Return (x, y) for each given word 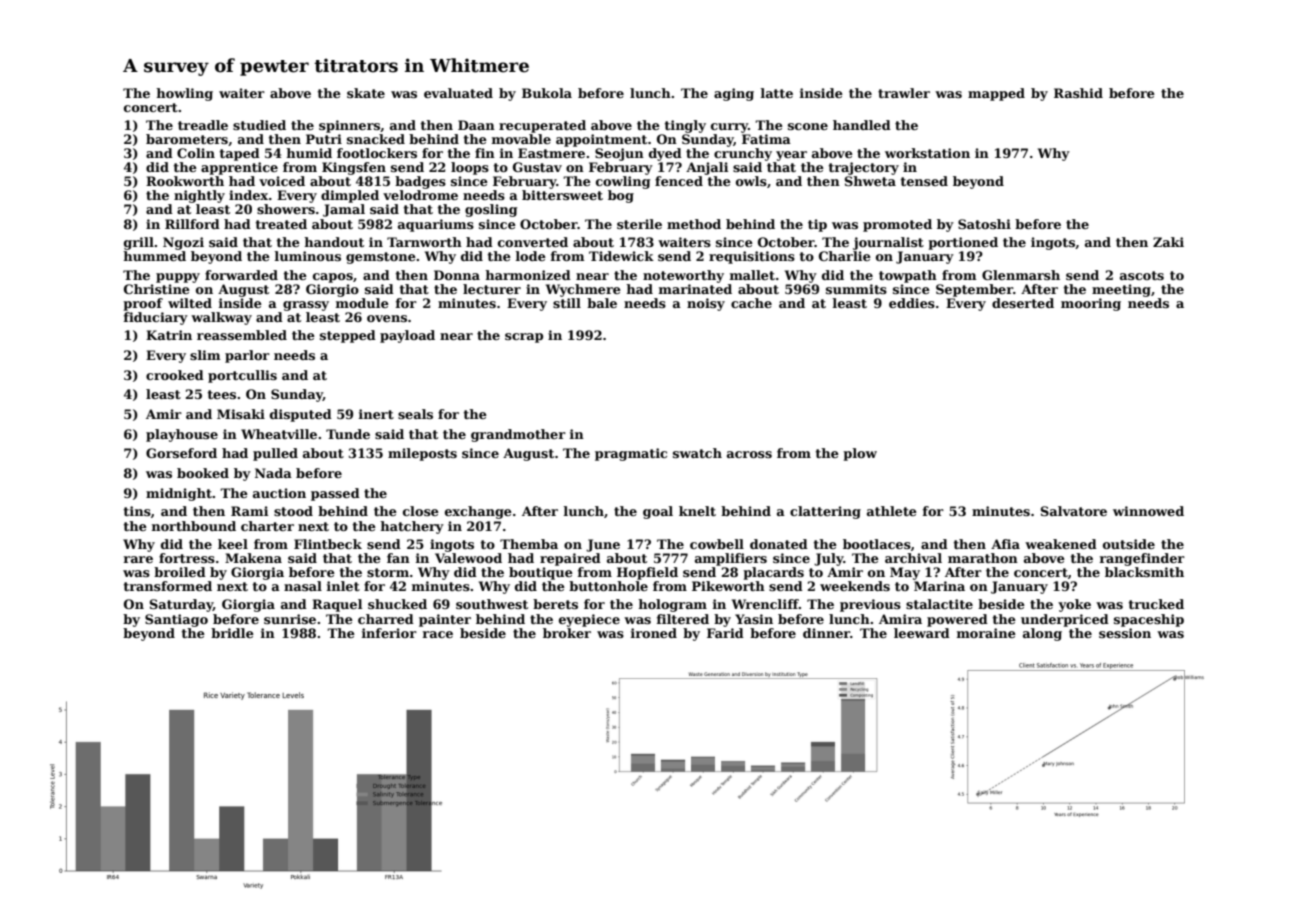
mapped (996, 94)
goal (658, 512)
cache (751, 303)
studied (259, 125)
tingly (685, 126)
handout (334, 242)
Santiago (176, 620)
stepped (348, 336)
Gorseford (181, 453)
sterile (639, 224)
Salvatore (1074, 511)
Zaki (1168, 242)
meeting (1121, 290)
